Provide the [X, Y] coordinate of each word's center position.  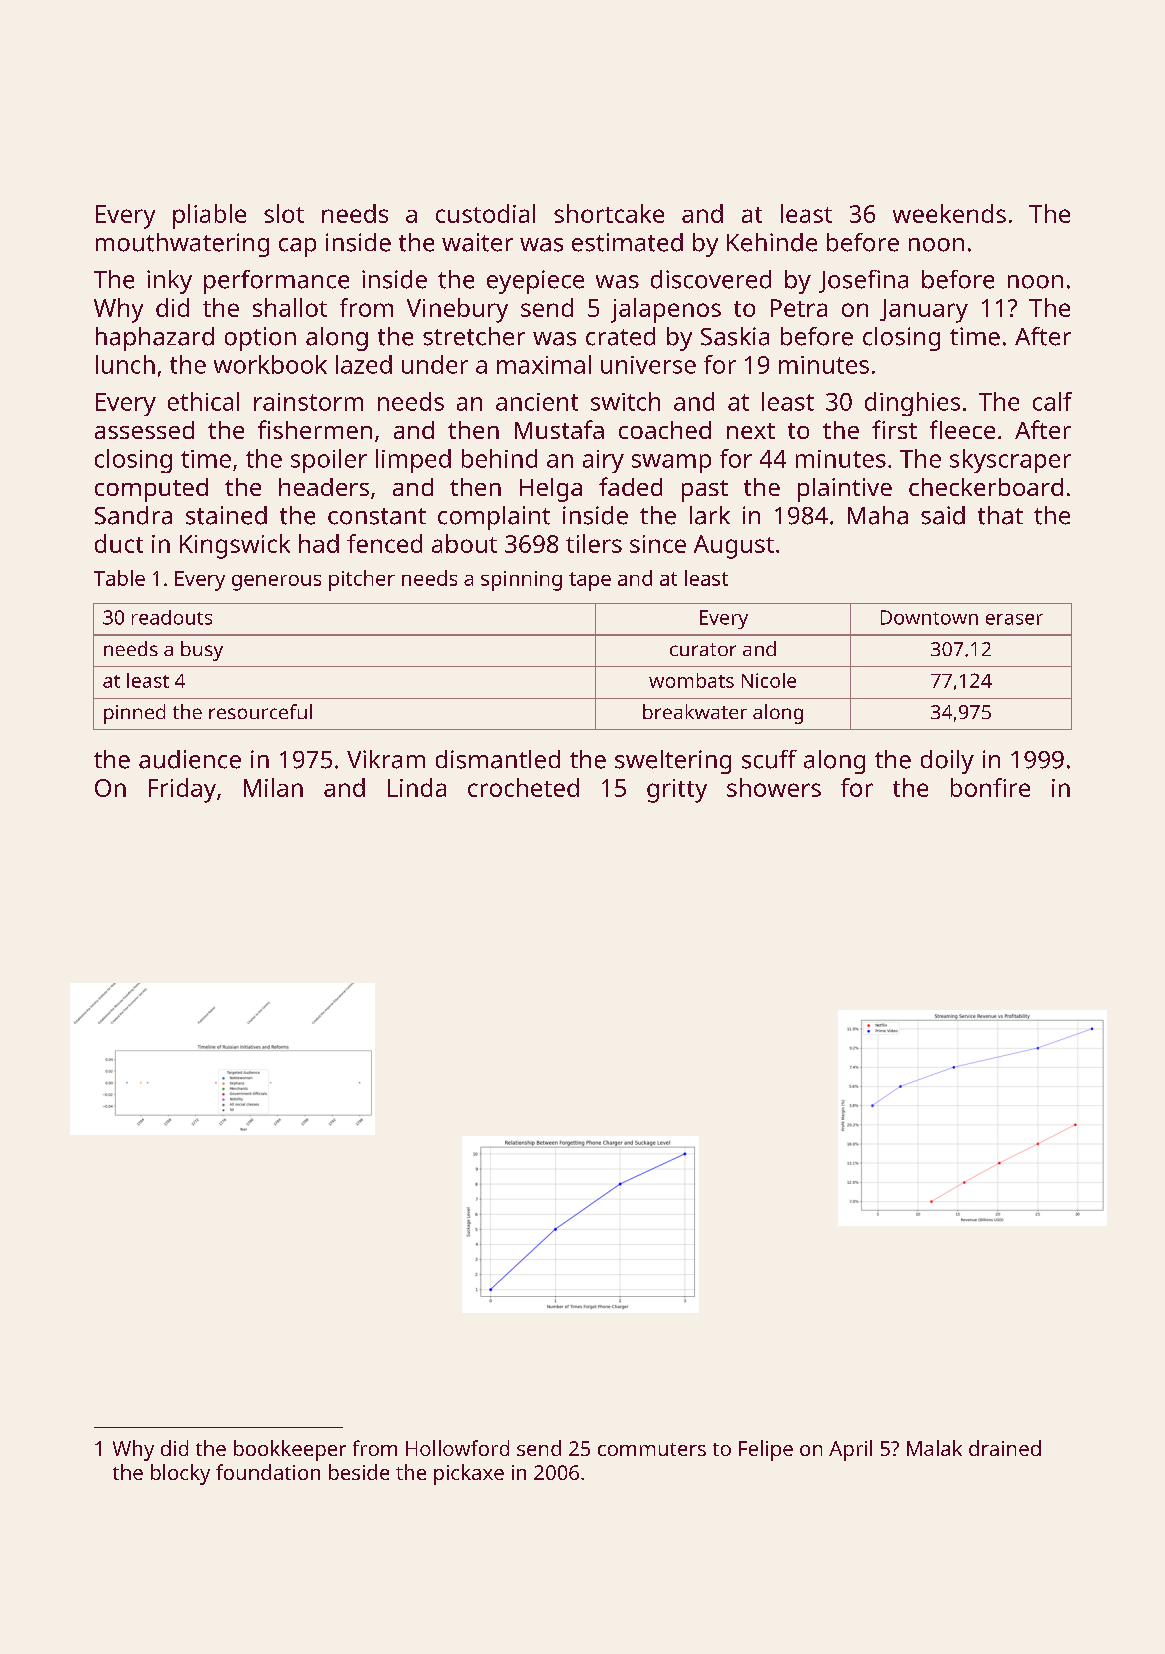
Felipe [766, 1450]
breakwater [695, 711]
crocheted [523, 787]
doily [947, 762]
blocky [180, 1474]
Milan [273, 787]
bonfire [990, 787]
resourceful [260, 711]
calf [1052, 401]
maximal [544, 364]
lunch [125, 364]
